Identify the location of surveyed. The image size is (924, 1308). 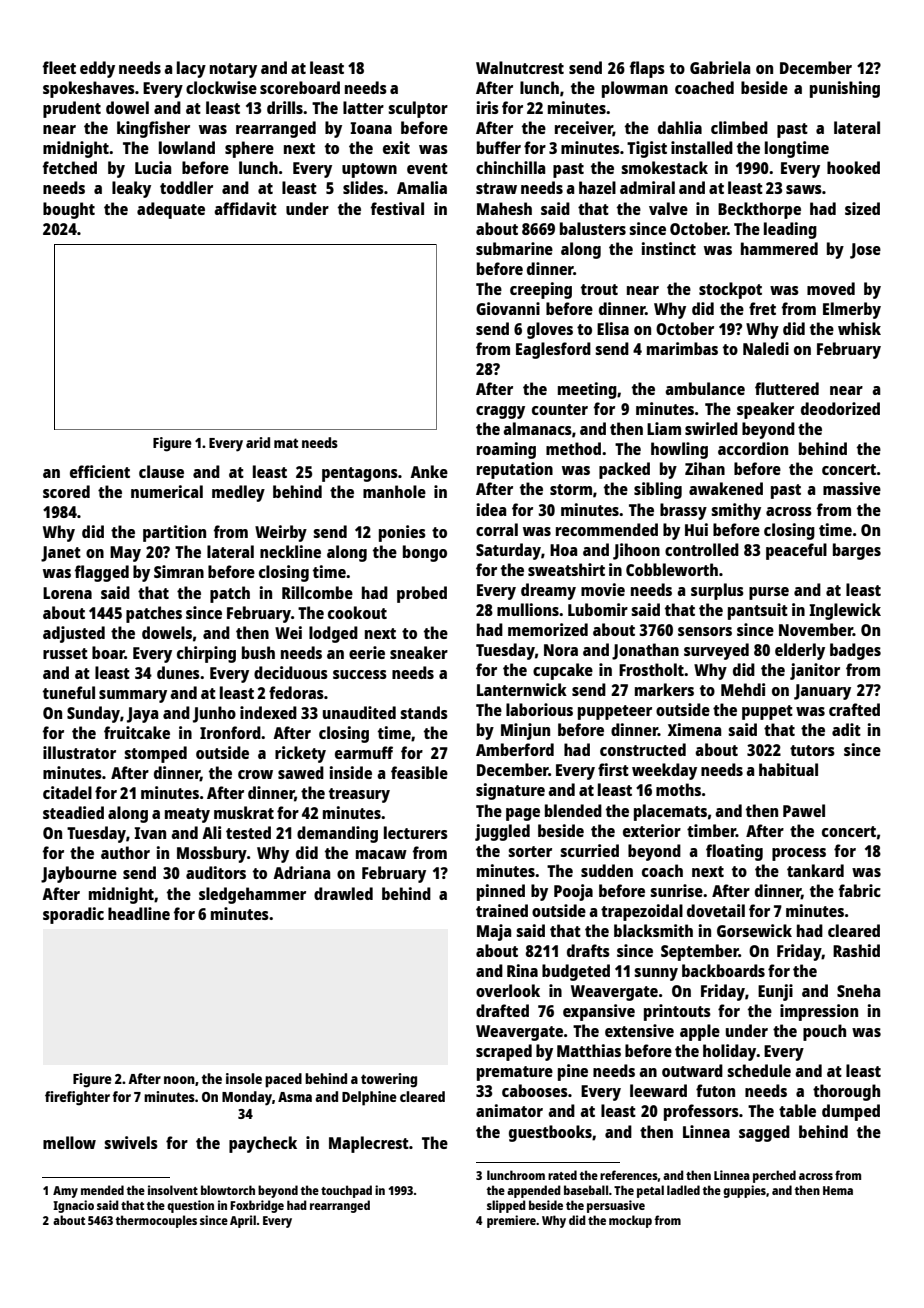
(716, 651).
